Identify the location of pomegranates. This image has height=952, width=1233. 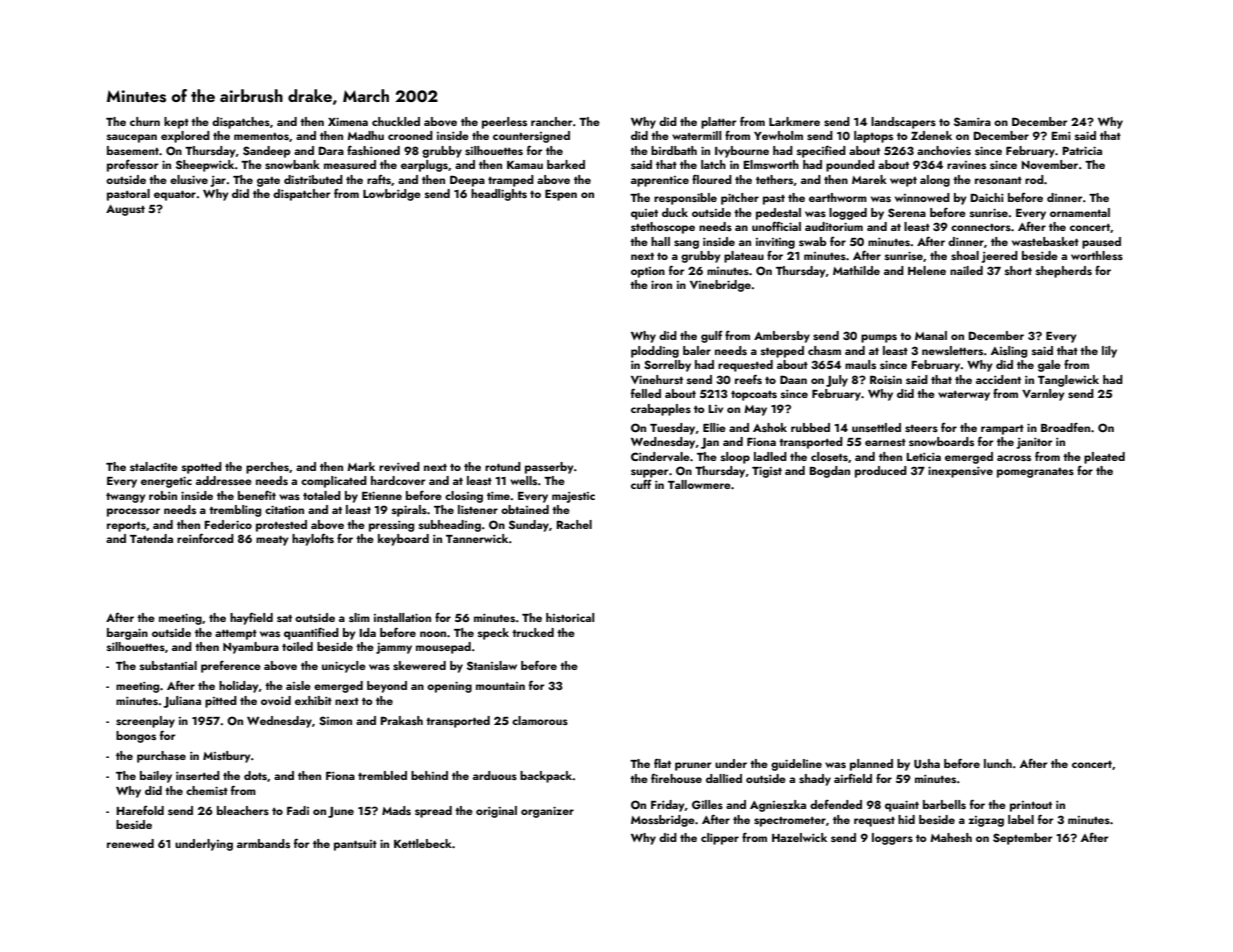
(1035, 473).
